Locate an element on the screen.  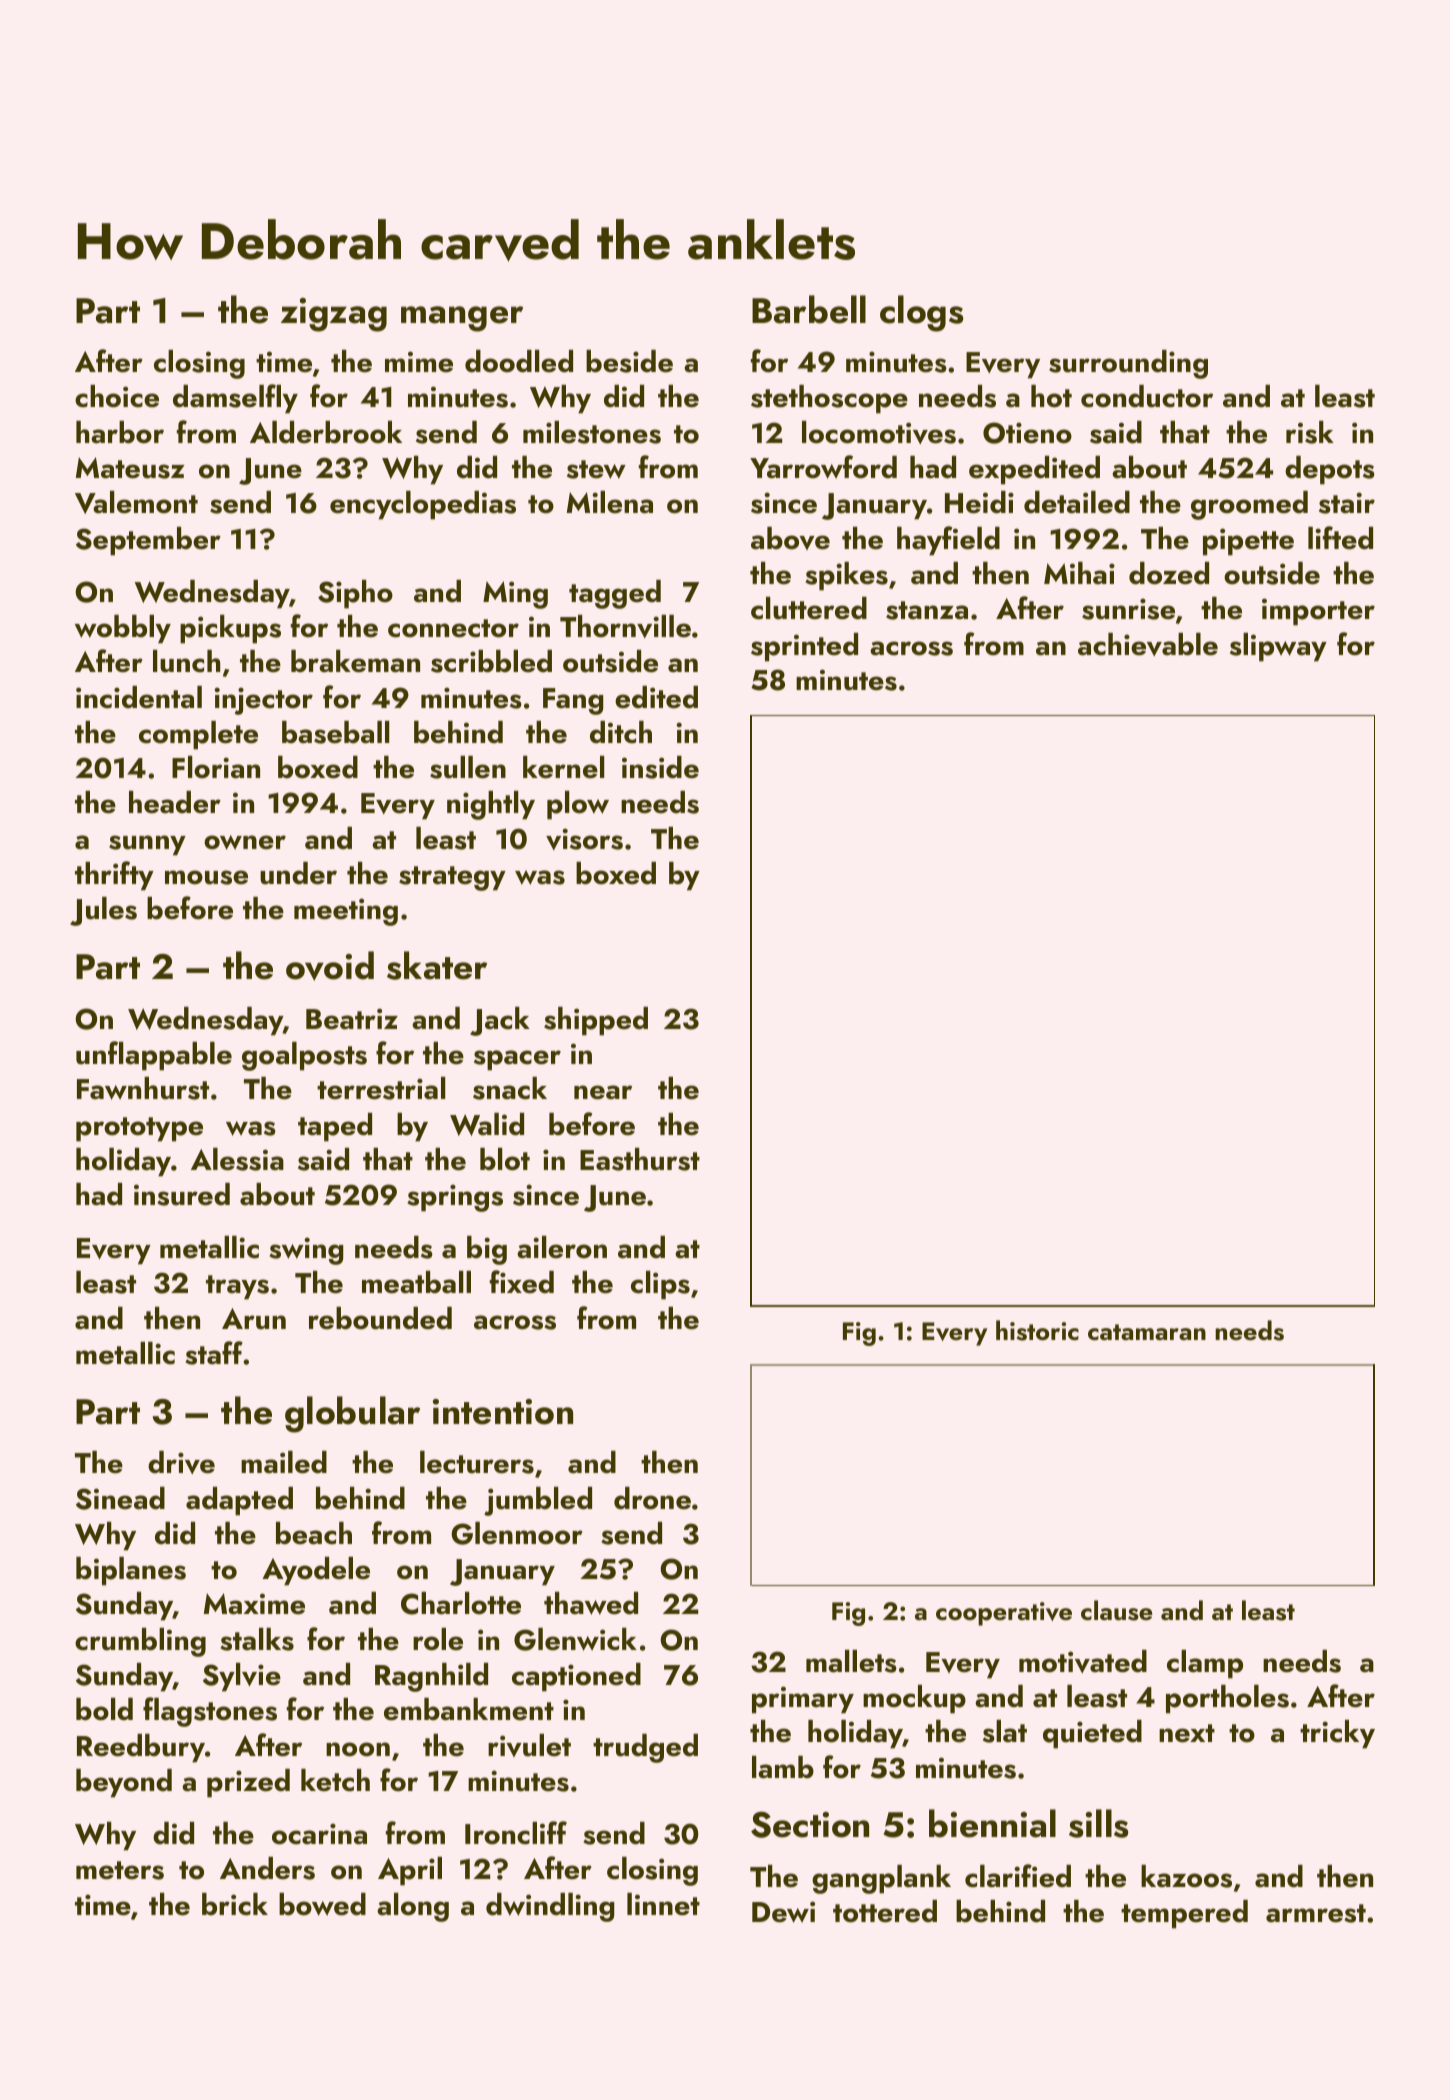
shipped is located at coordinates (596, 1021).
